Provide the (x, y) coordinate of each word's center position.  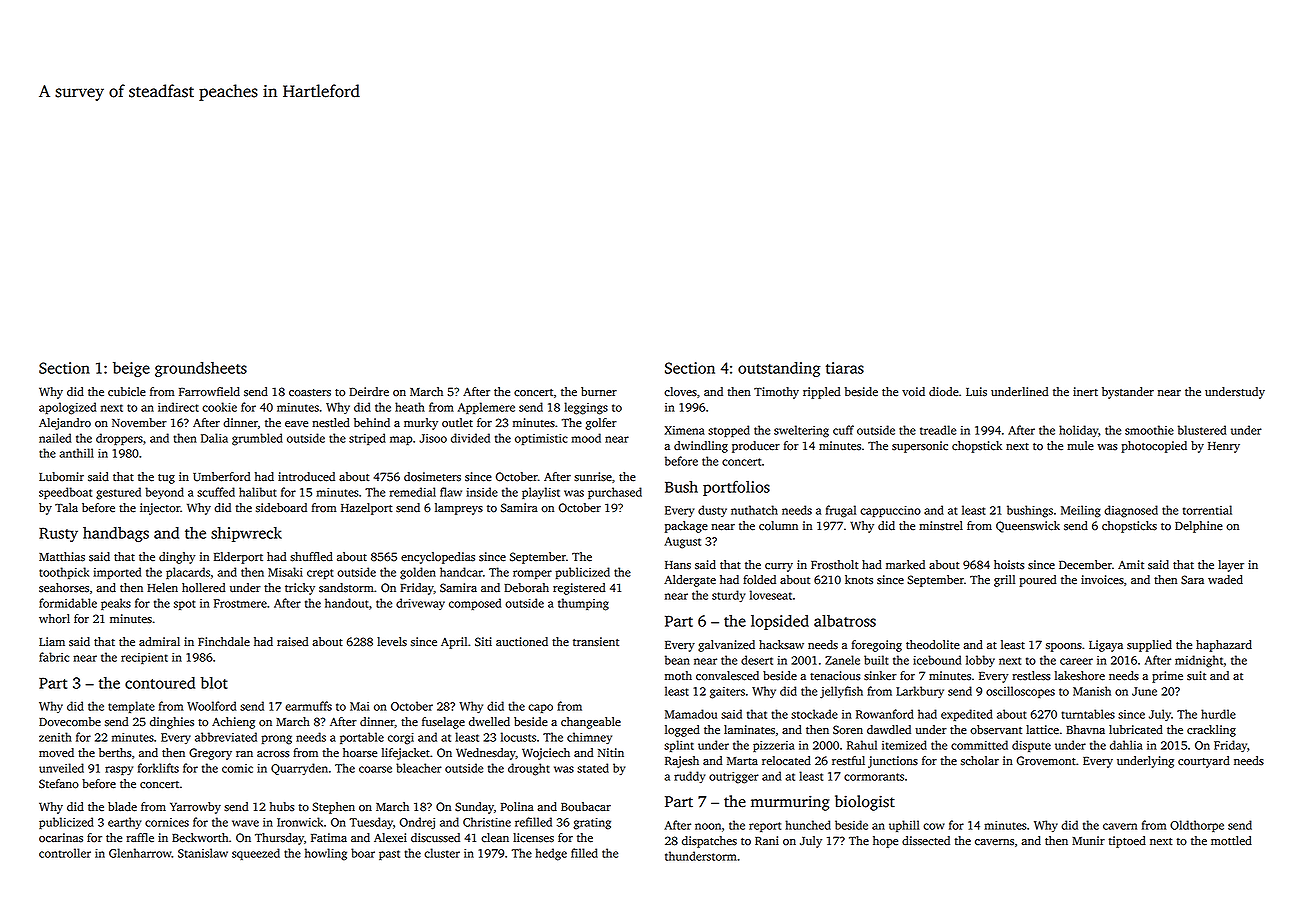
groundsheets (201, 369)
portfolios (736, 488)
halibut (258, 492)
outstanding (779, 369)
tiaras (845, 368)
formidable (68, 603)
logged (682, 731)
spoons (1064, 647)
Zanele (842, 660)
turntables (1088, 714)
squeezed (256, 854)
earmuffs (308, 706)
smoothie (1149, 430)
